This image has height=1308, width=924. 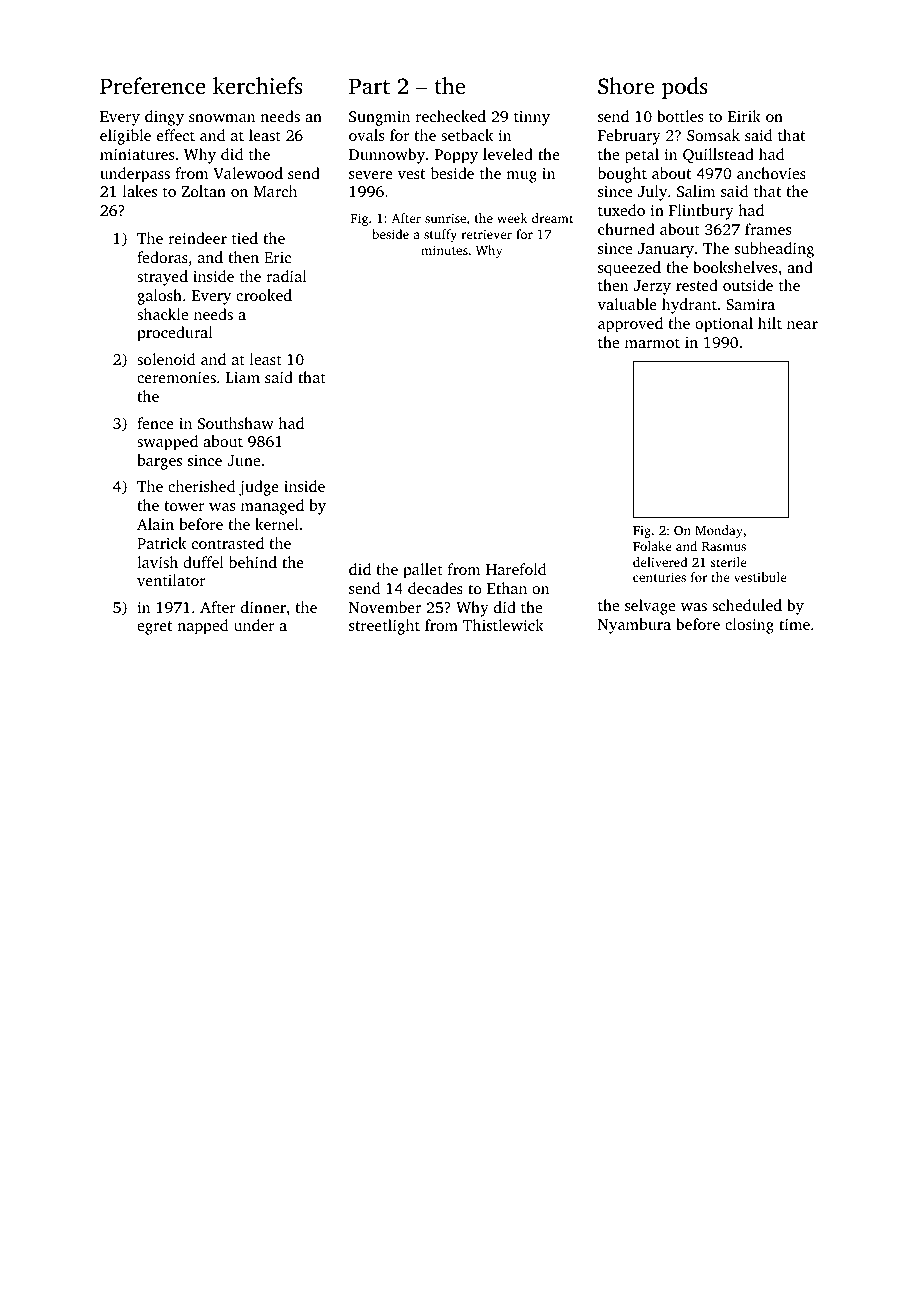 I want to click on decades, so click(x=435, y=588).
